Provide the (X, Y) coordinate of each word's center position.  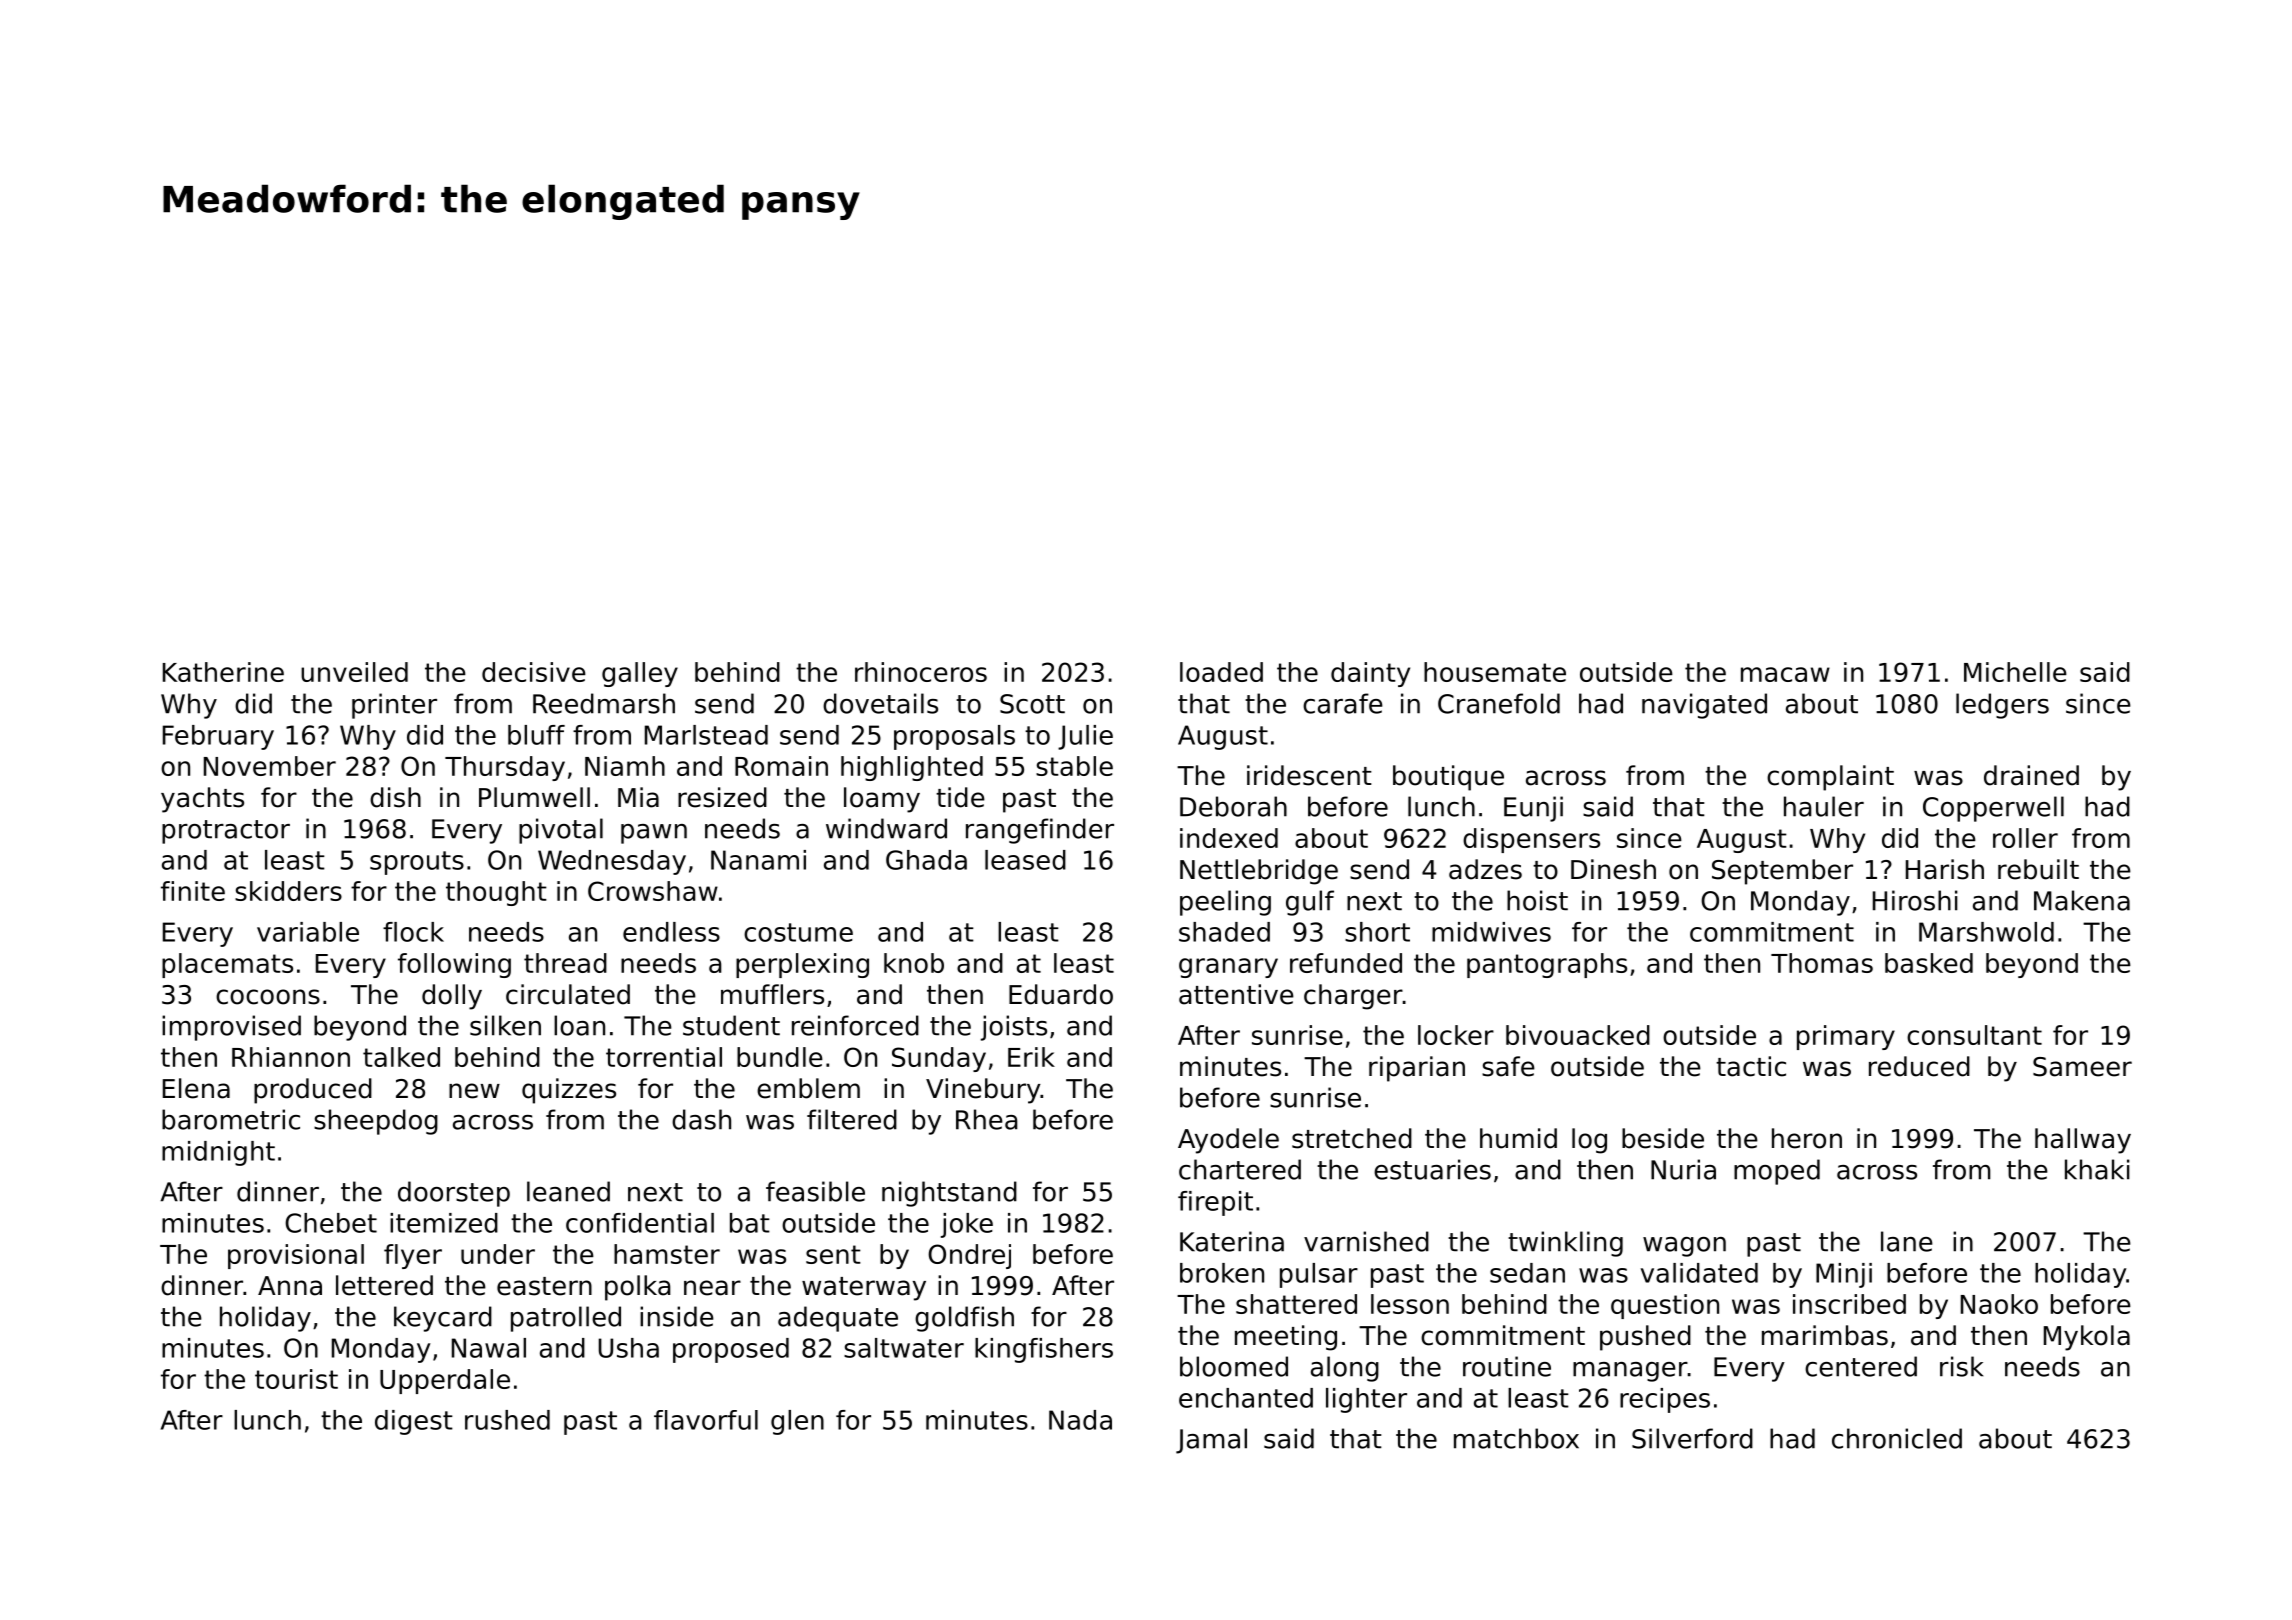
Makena (2082, 900)
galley (640, 674)
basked (1929, 963)
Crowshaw (653, 891)
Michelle (2015, 672)
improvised (231, 1028)
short (1377, 932)
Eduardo (1061, 994)
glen (797, 1422)
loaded (1221, 672)
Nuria (1683, 1169)
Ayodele (1228, 1141)
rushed (507, 1420)
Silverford (1692, 1438)
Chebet (331, 1223)
